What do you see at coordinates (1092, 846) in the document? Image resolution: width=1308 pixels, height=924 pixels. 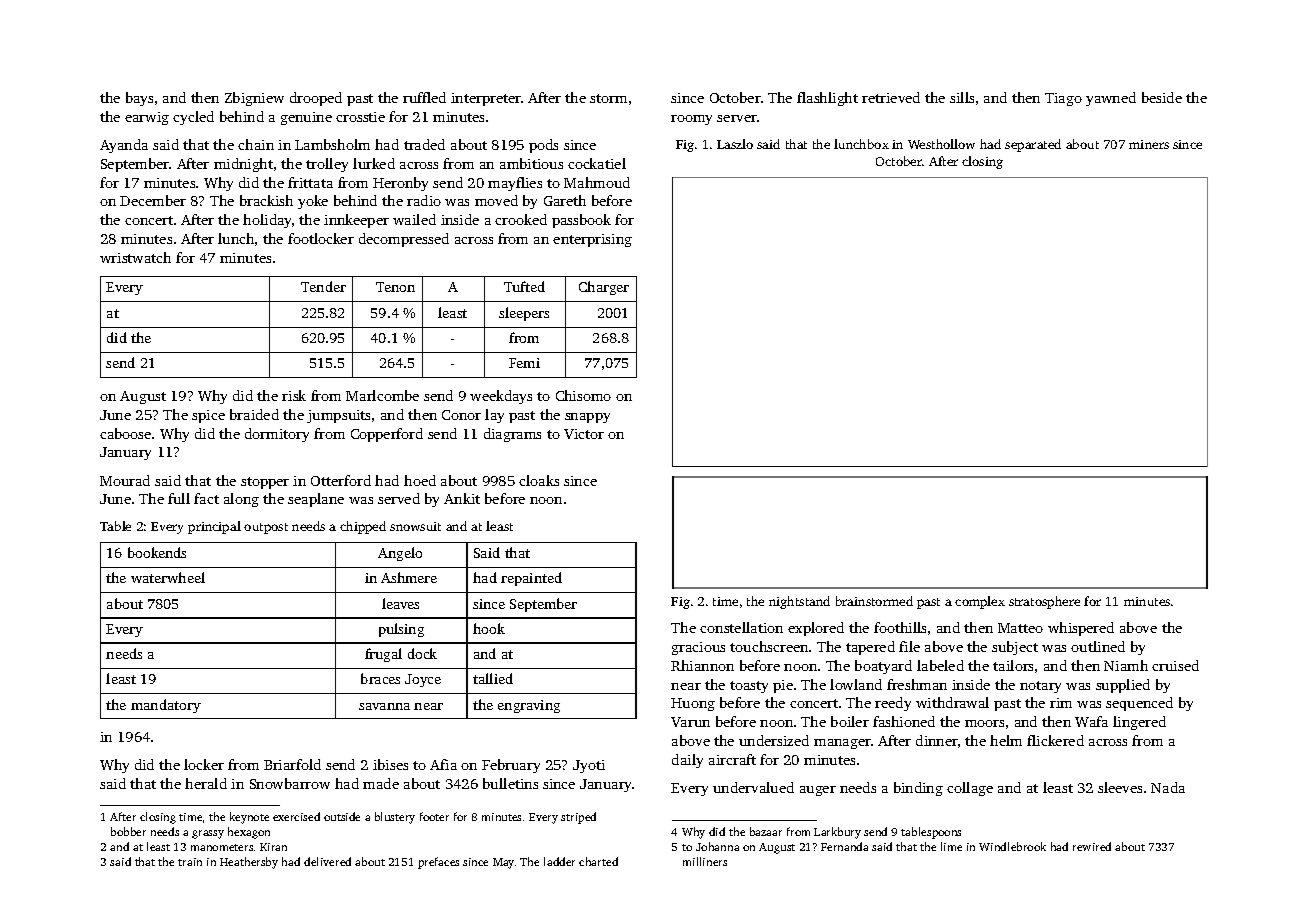 I see `rewired` at bounding box center [1092, 846].
